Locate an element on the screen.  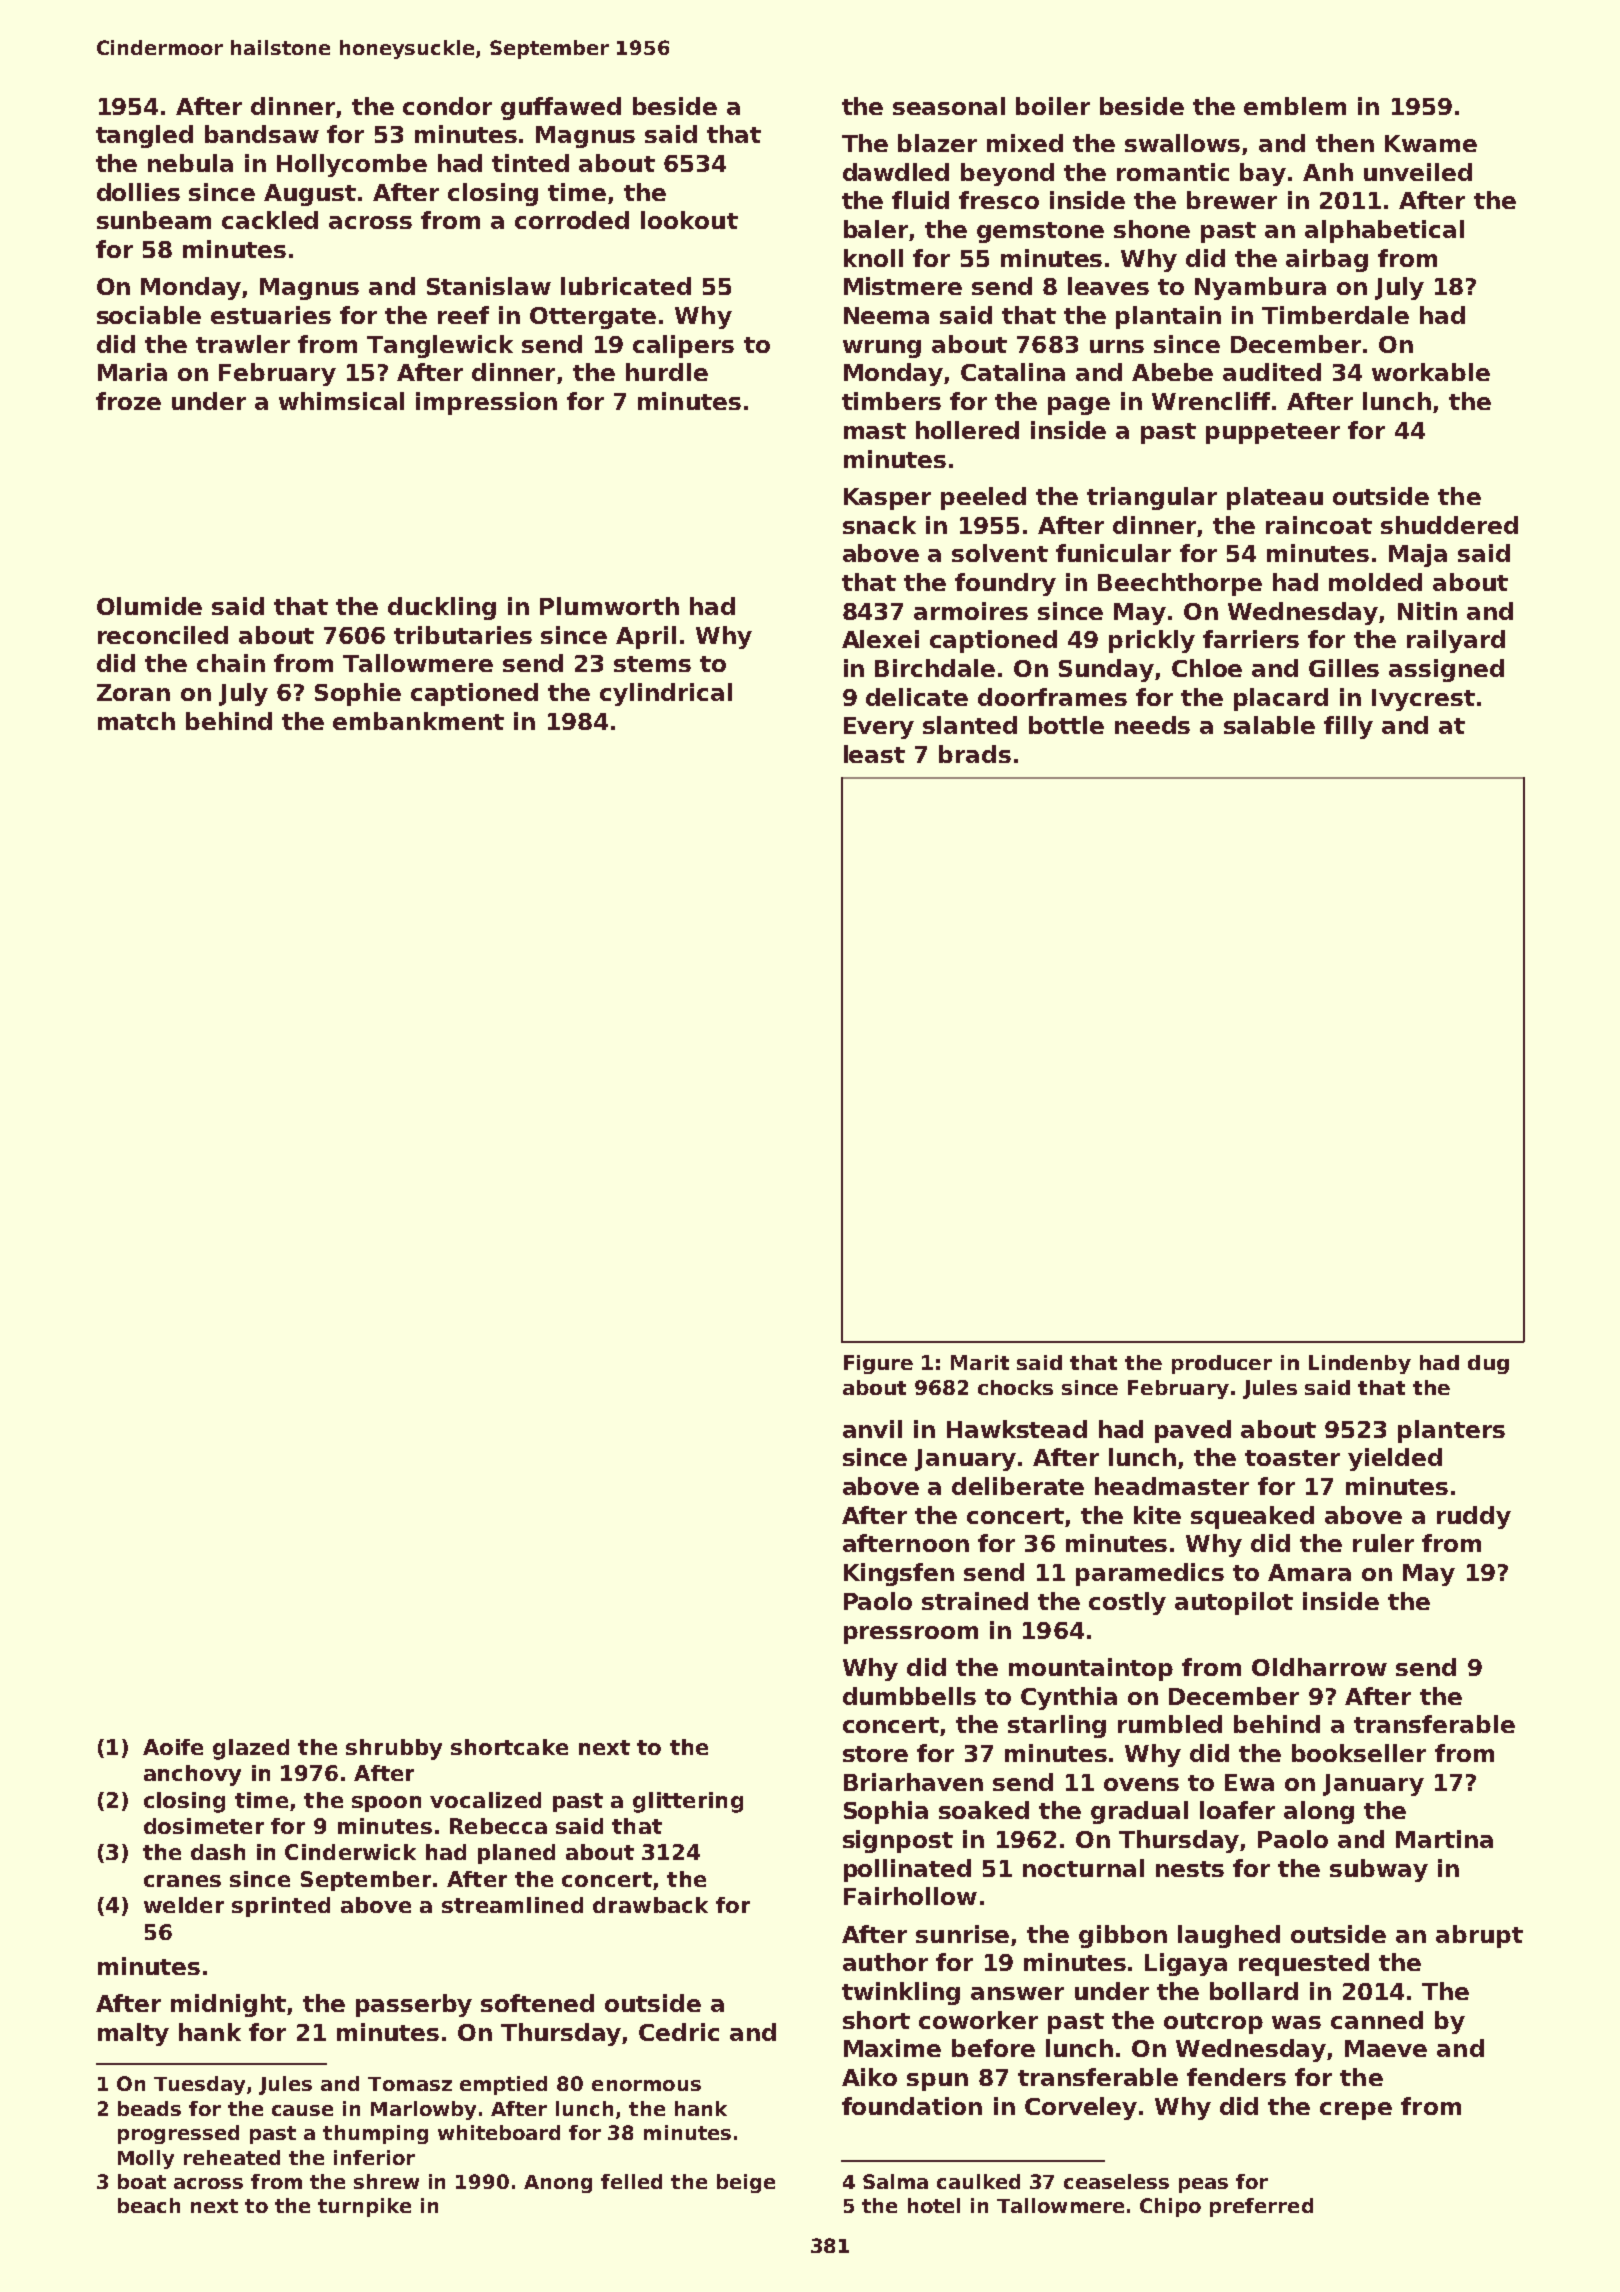
Chloe is located at coordinates (1207, 668).
